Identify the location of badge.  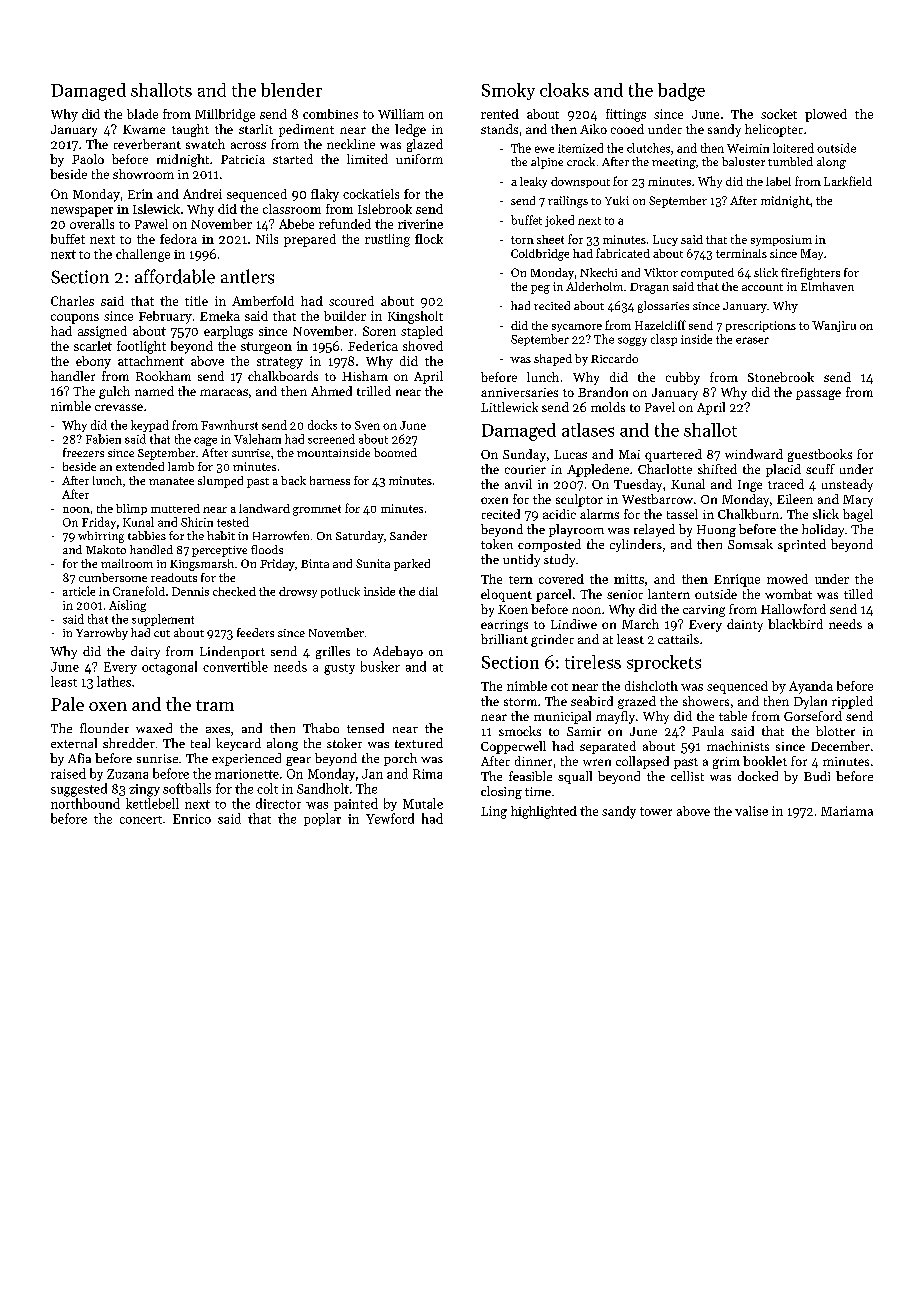
(681, 92).
